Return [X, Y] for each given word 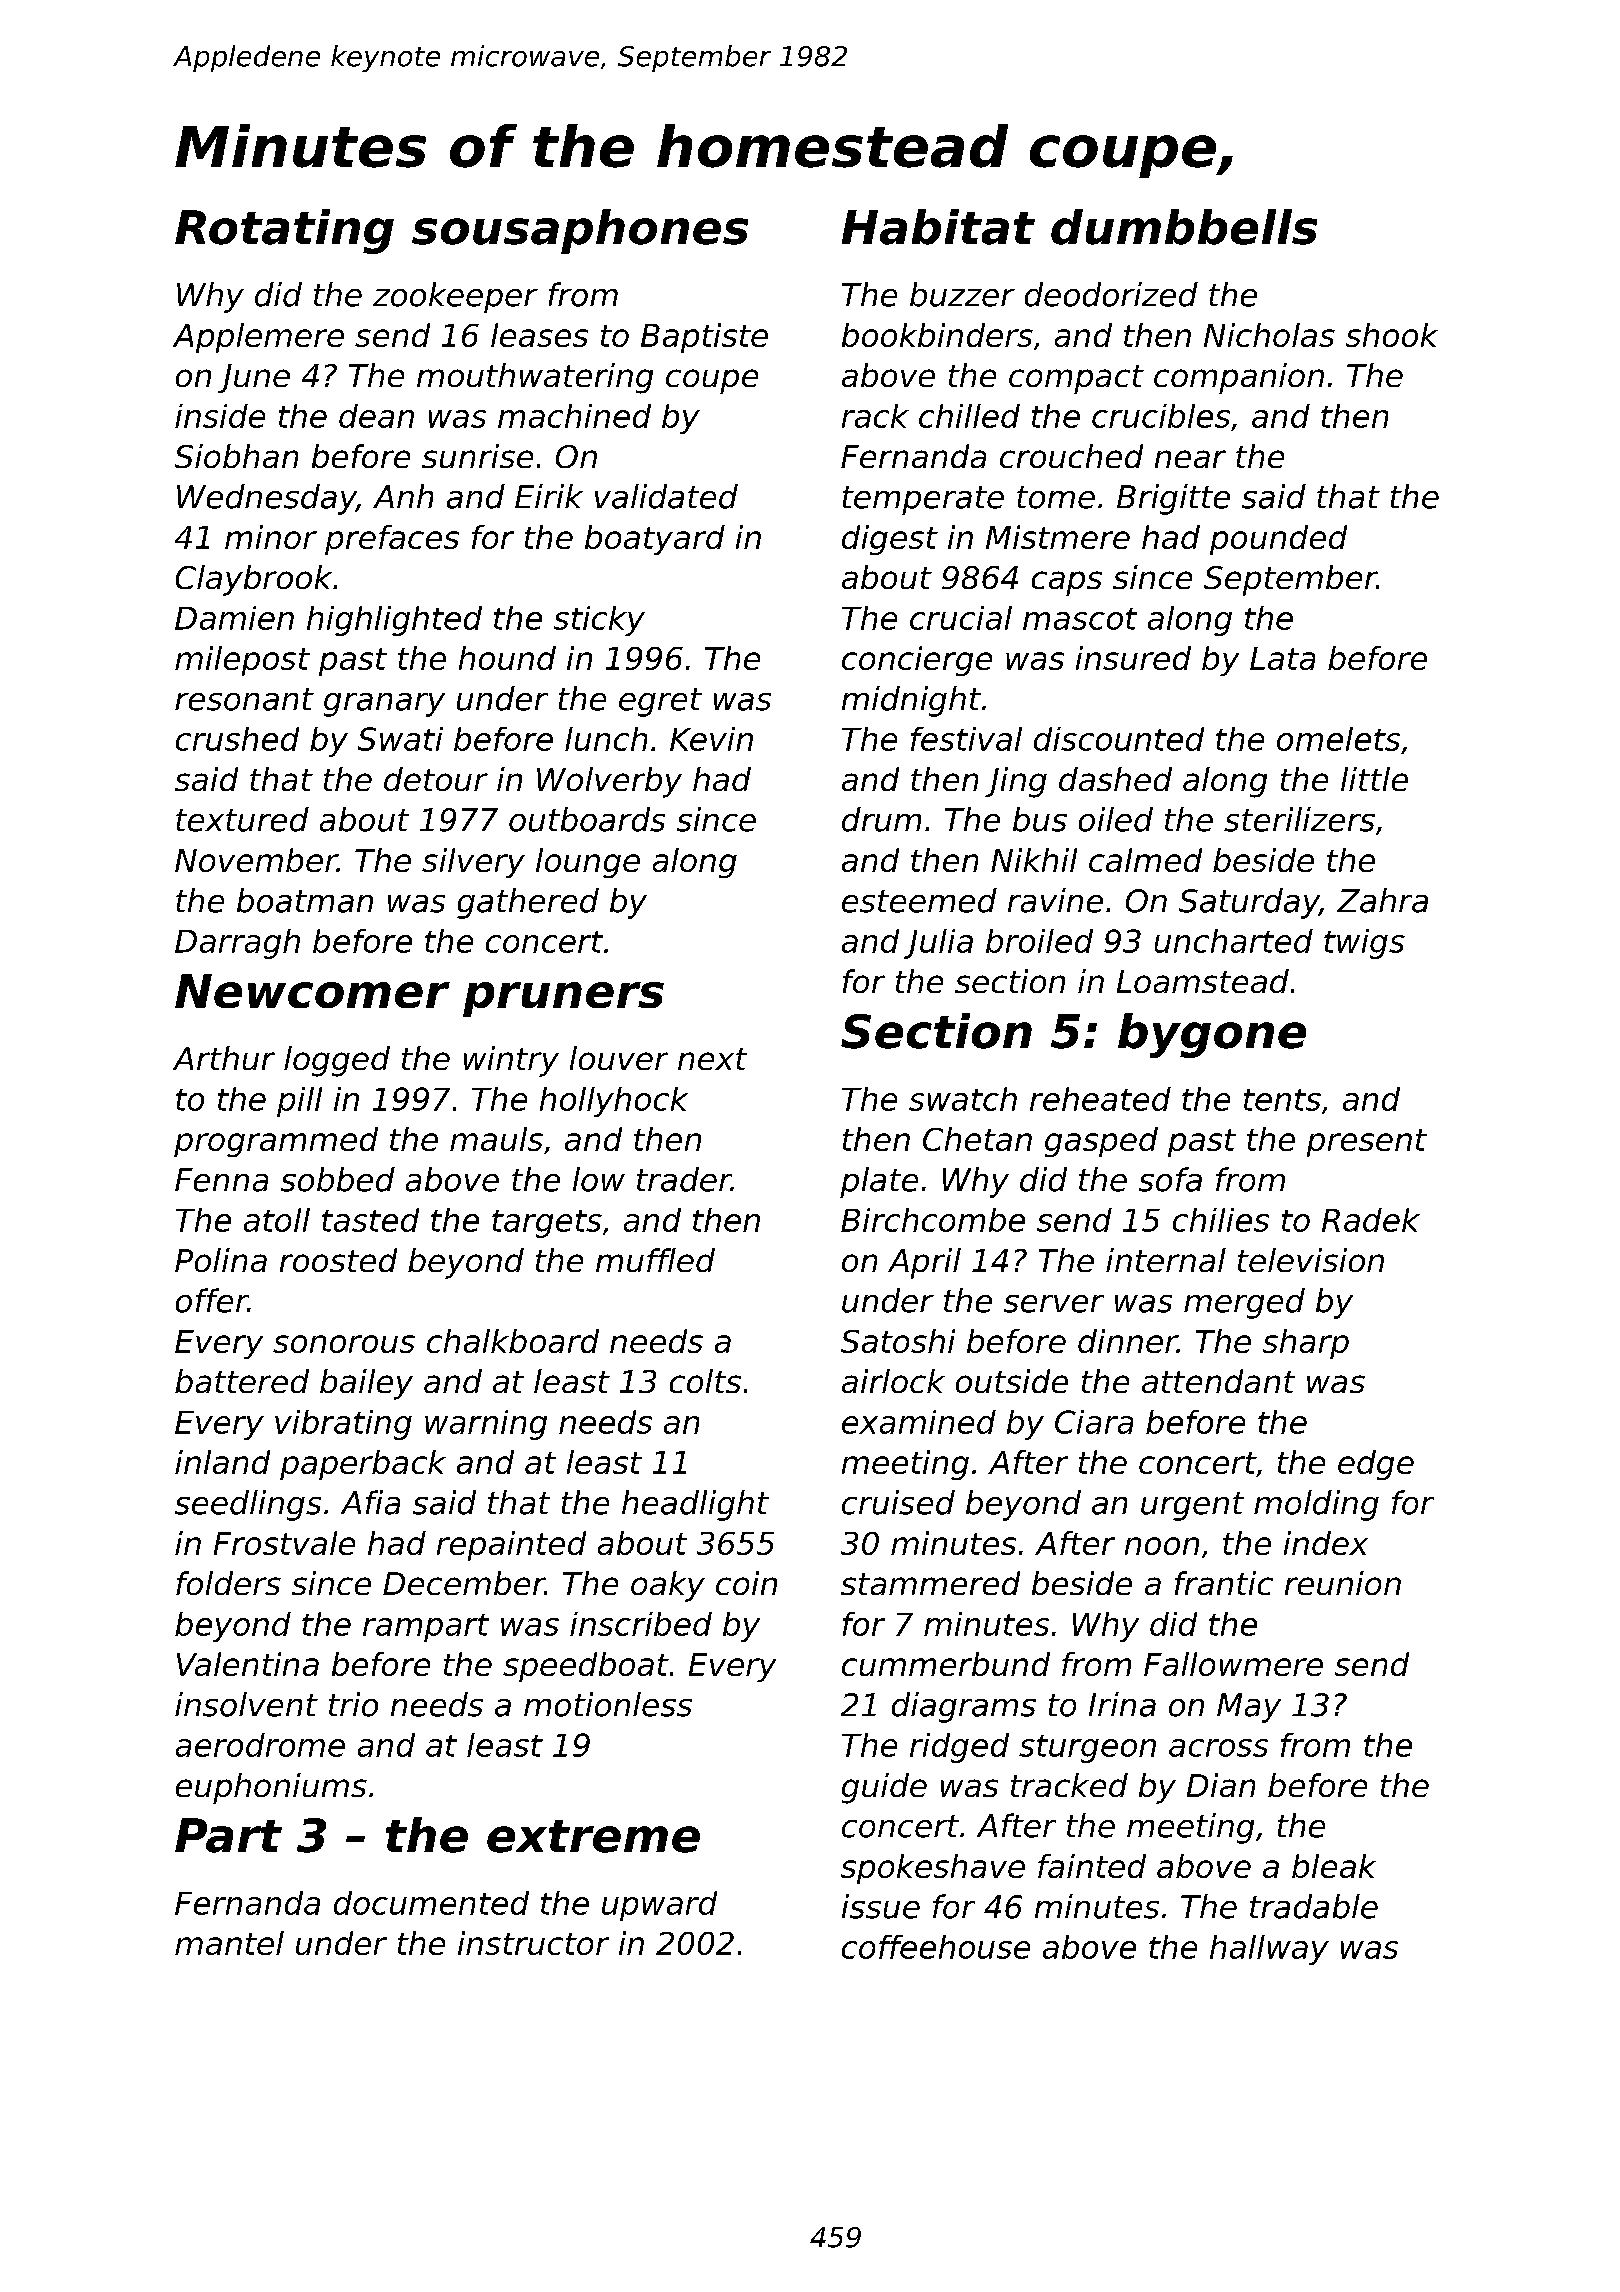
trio [353, 1704]
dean [376, 416]
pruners [563, 999]
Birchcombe [933, 1220]
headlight [695, 1505]
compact [1076, 379]
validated [666, 496]
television [1311, 1260]
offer [212, 1300]
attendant [1218, 1381]
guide [884, 1788]
